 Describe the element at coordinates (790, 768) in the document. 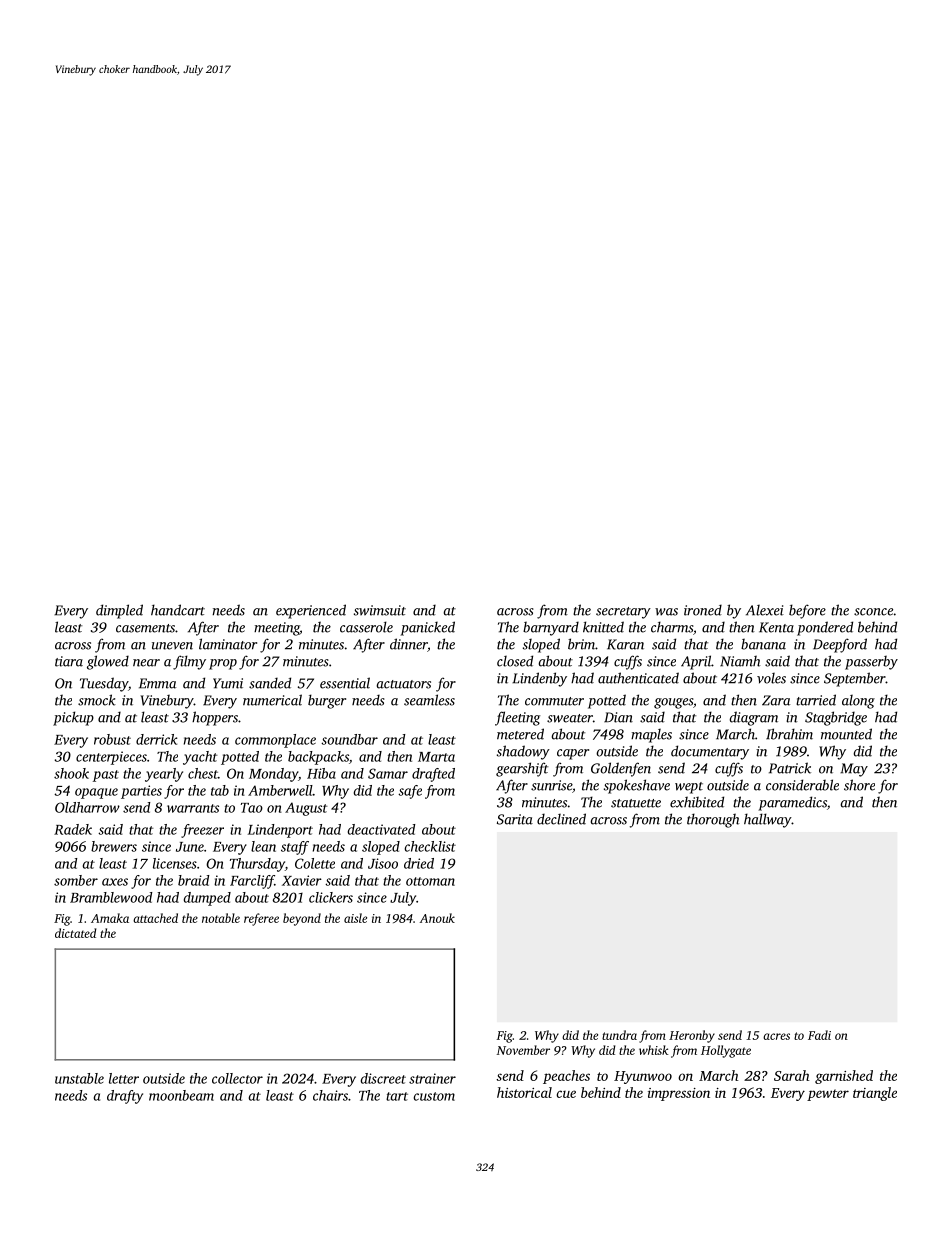

I see `Patrick` at that location.
